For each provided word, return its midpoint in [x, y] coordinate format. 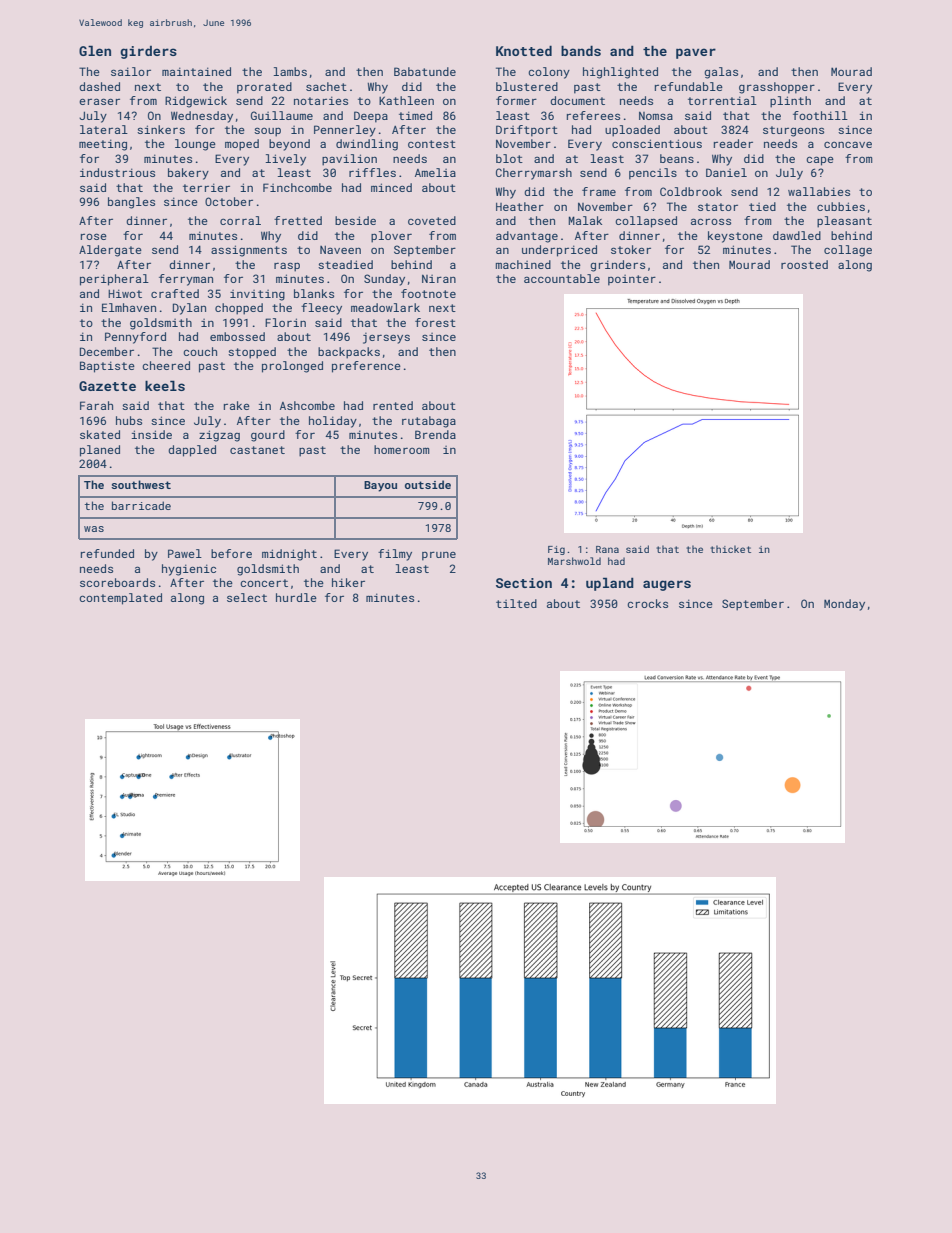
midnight [289, 555]
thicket [730, 549]
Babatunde [425, 71]
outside [428, 484]
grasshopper [777, 88]
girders [148, 52]
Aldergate [110, 251]
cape [820, 161]
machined [523, 264]
